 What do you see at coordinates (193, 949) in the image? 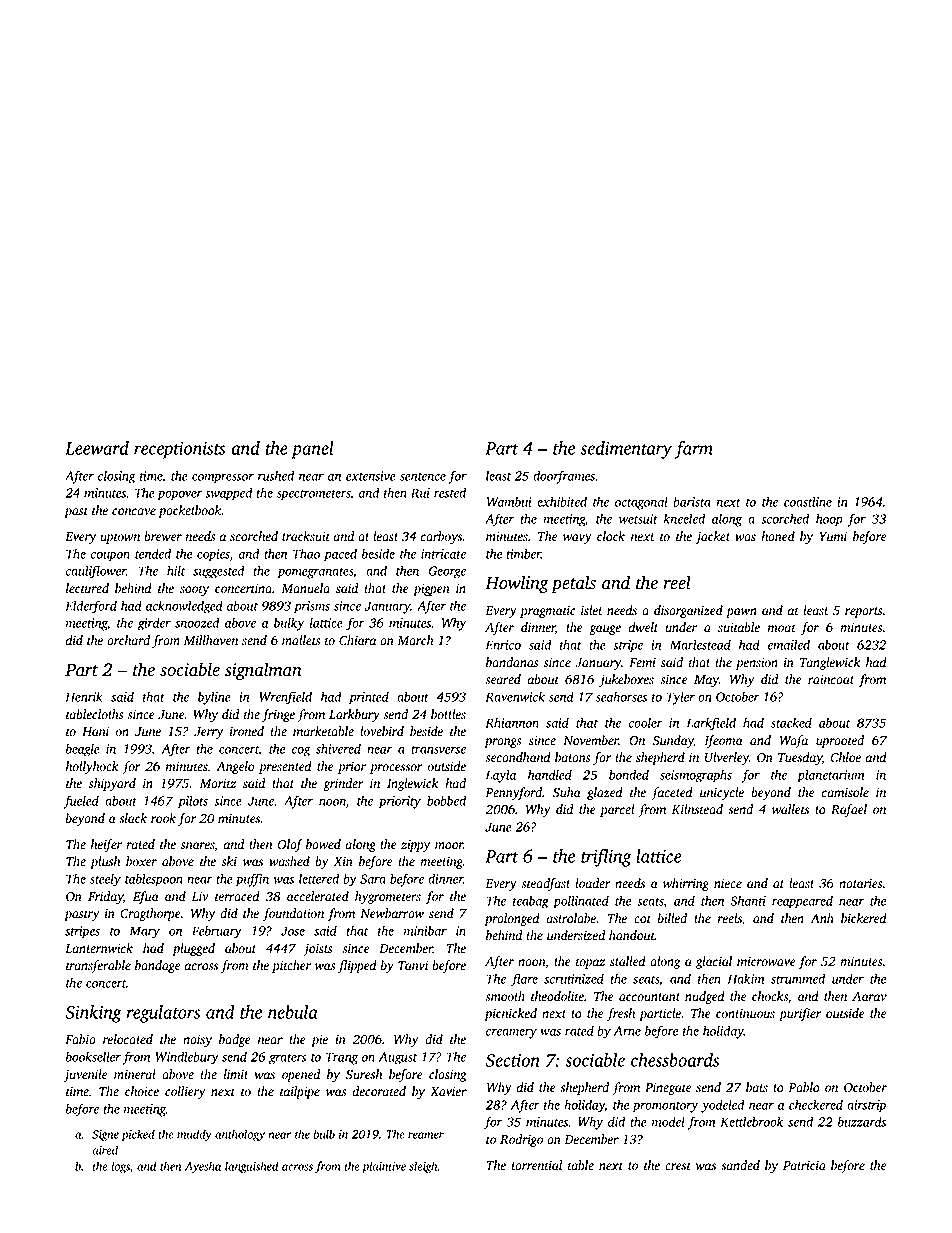
I see `plugged` at bounding box center [193, 949].
